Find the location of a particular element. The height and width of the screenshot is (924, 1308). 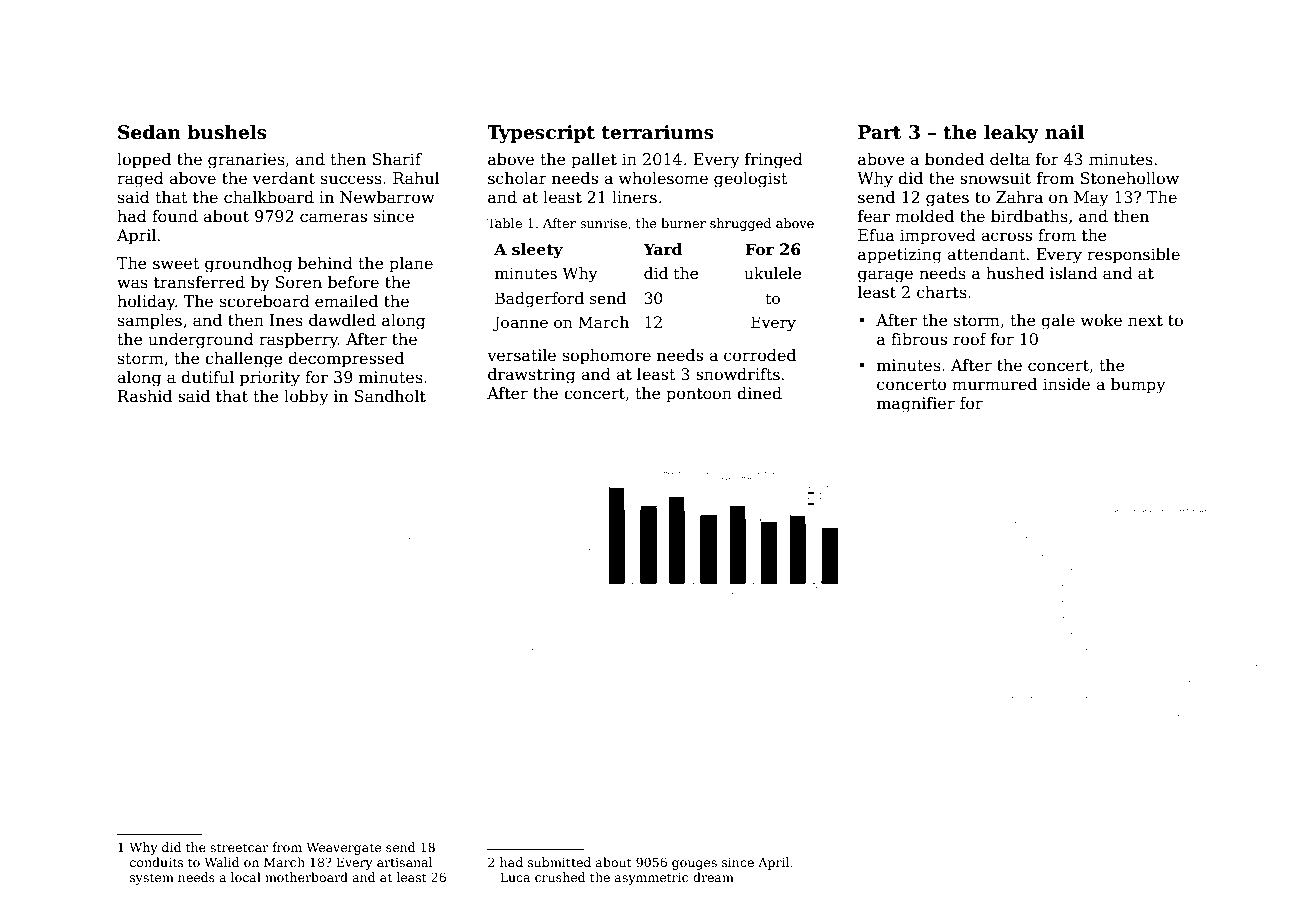

pontoon is located at coordinates (699, 395).
